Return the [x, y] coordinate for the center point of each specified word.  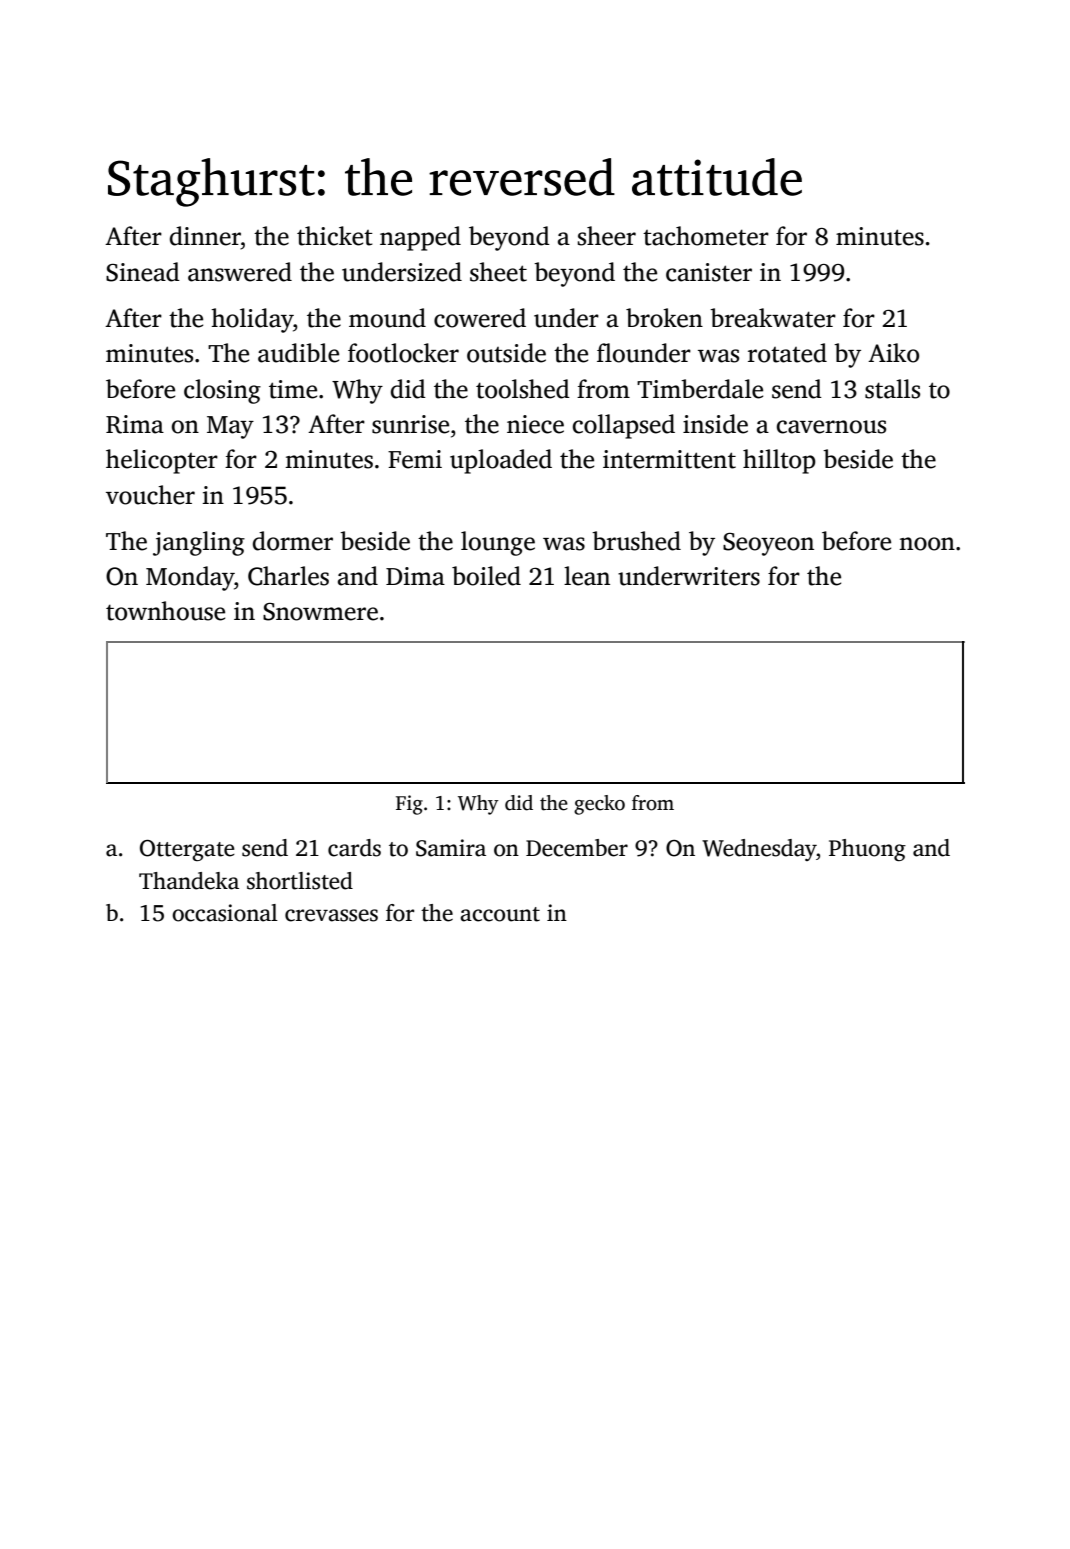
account [500, 914]
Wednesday [759, 850]
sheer [607, 236]
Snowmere [320, 612]
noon [927, 544]
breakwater [773, 318]
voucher [150, 495]
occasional [225, 913]
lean [587, 576]
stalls [892, 389]
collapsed [624, 426]
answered [240, 272]
